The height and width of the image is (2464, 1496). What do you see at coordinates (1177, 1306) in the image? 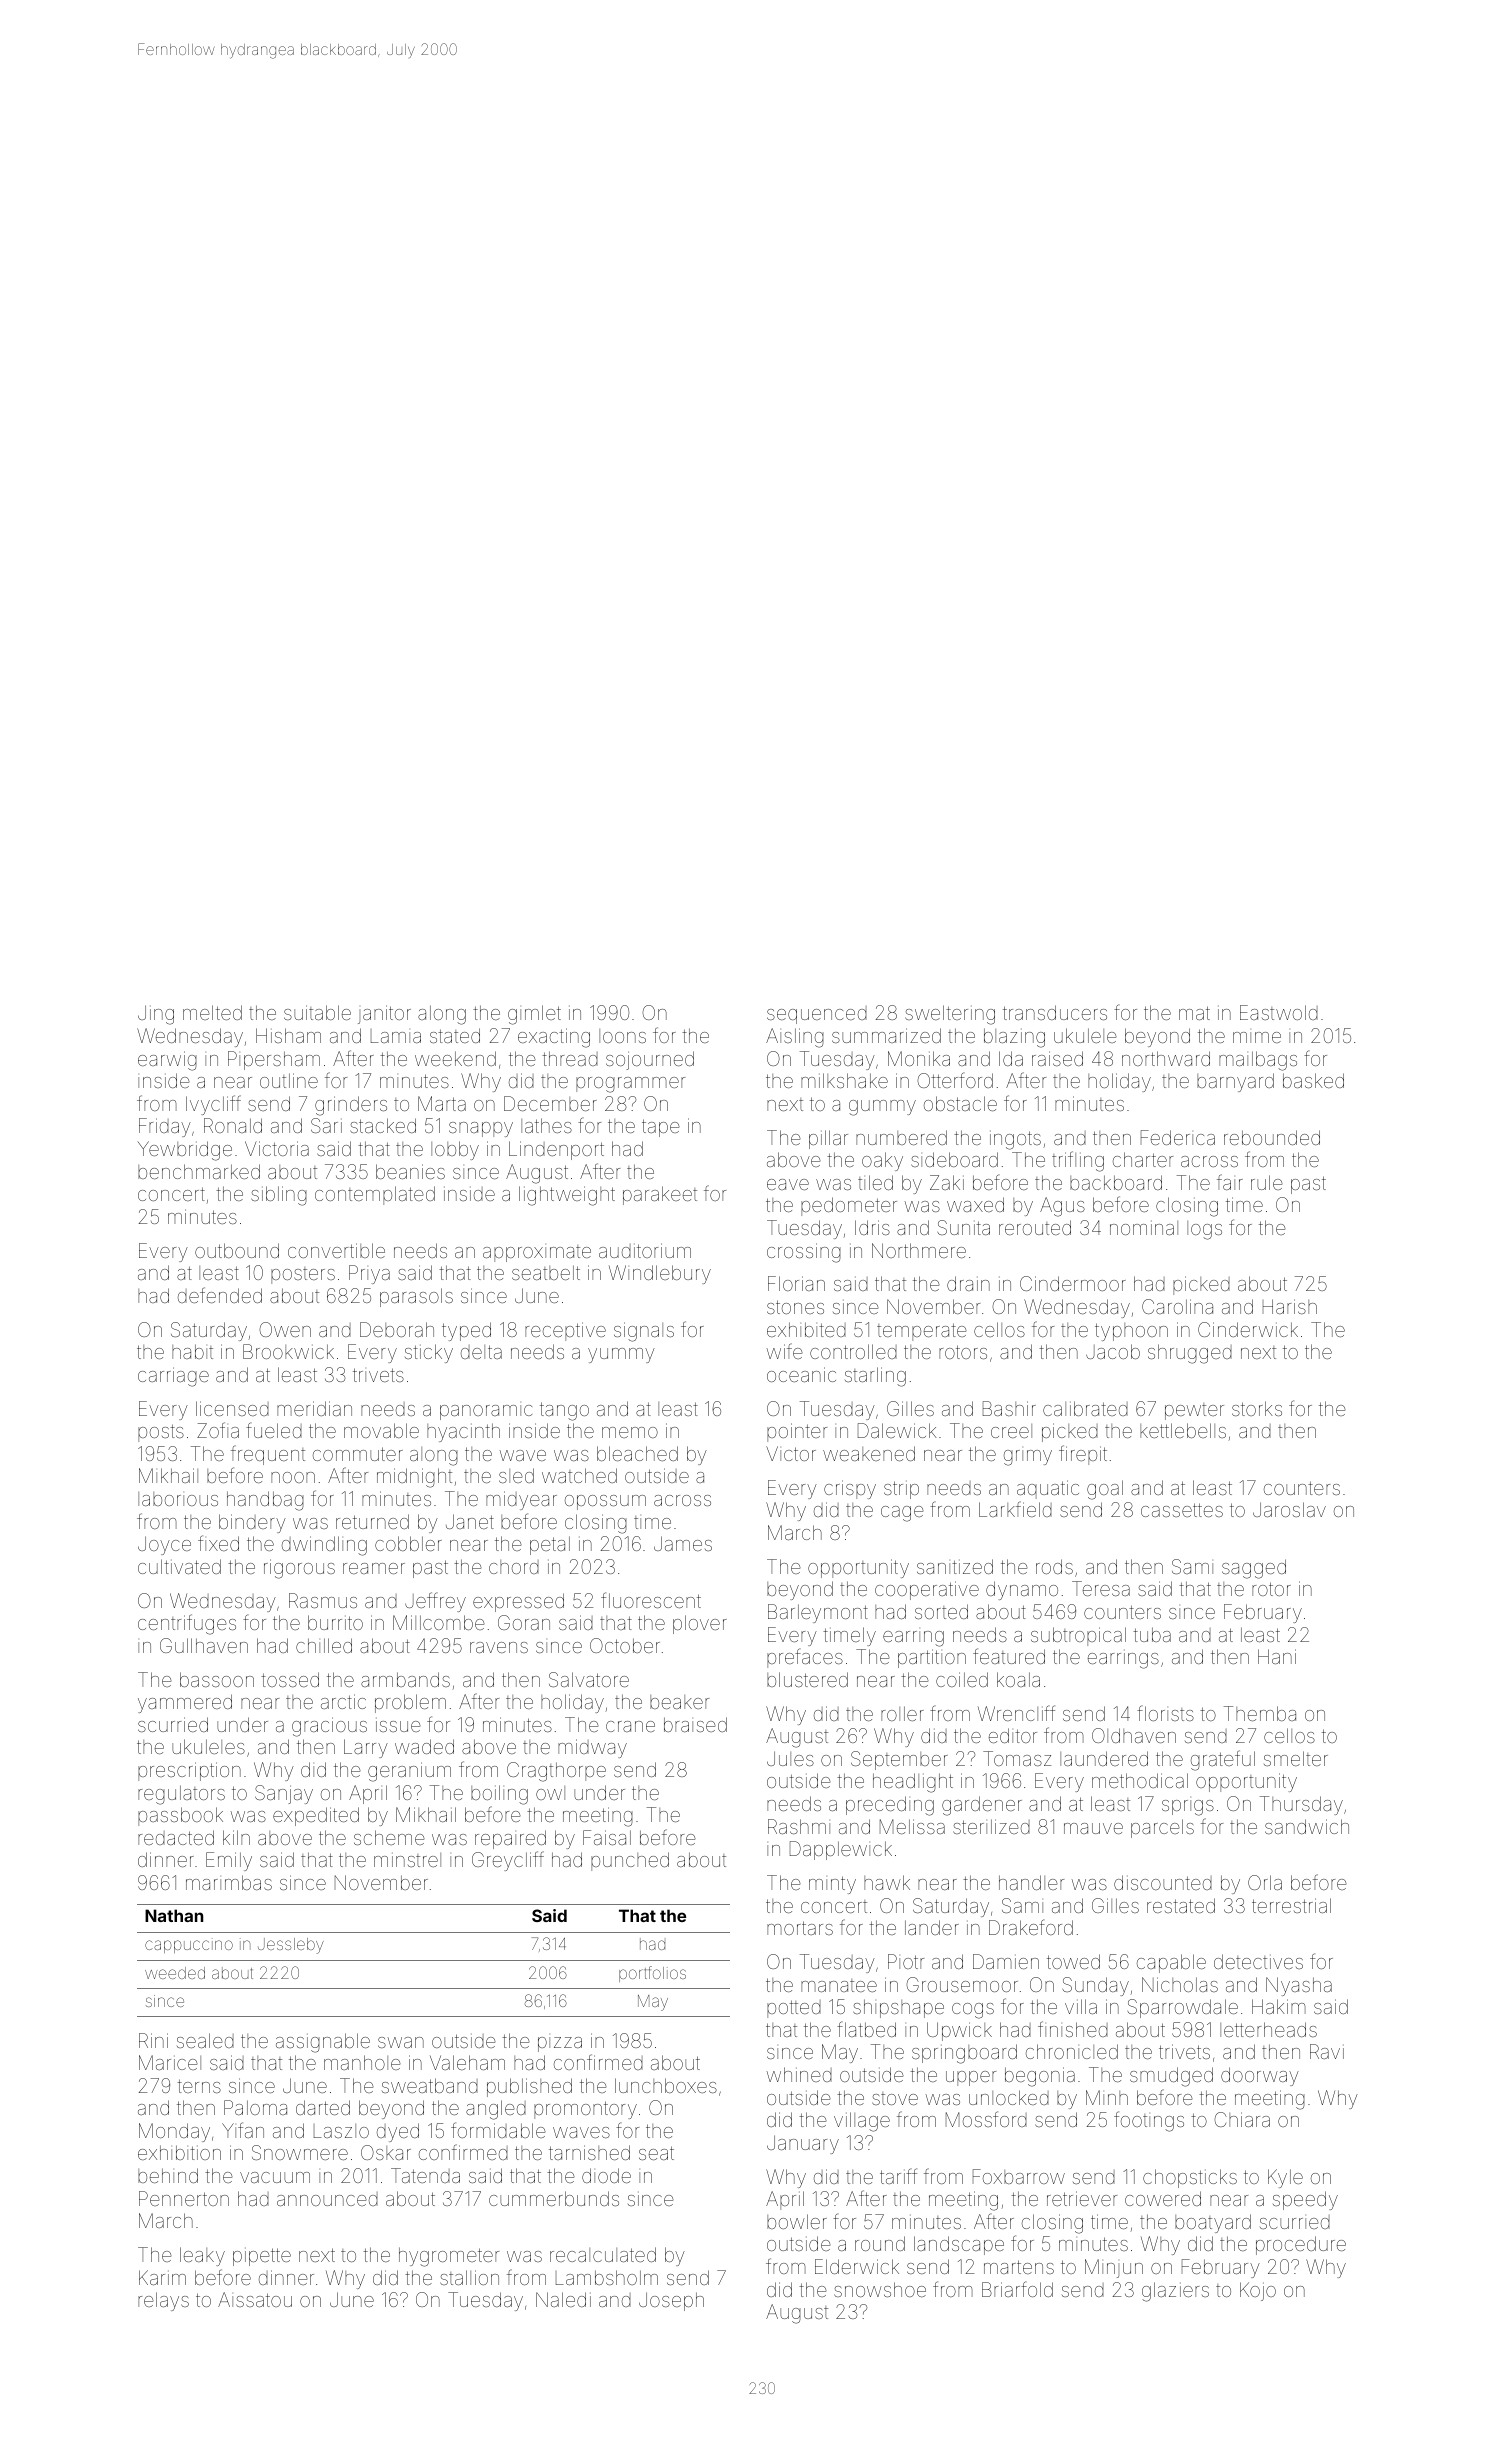
I see `Carolina` at bounding box center [1177, 1306].
